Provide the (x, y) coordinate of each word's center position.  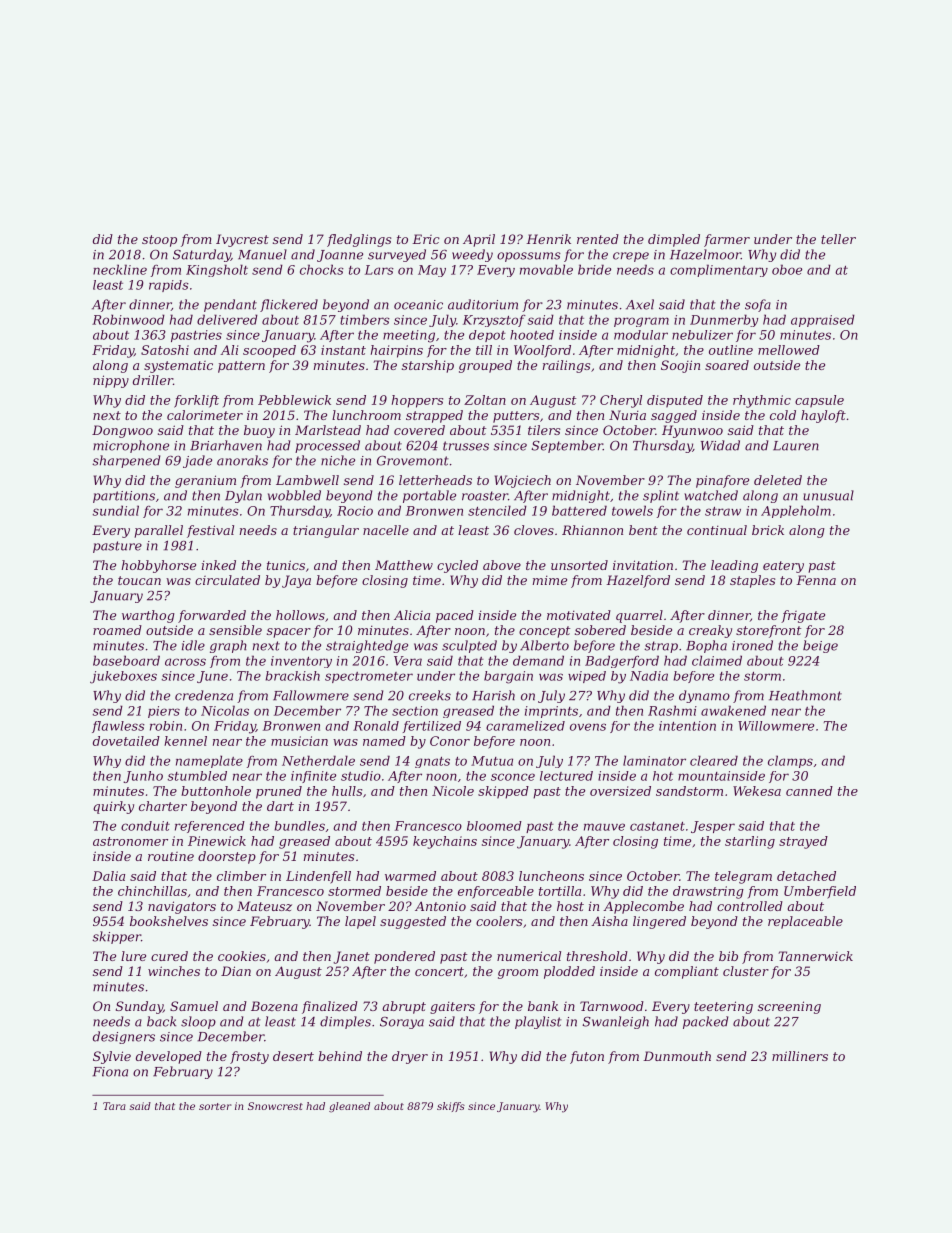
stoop (159, 241)
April (479, 240)
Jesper (713, 827)
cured (169, 956)
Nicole (453, 791)
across (185, 662)
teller (838, 239)
